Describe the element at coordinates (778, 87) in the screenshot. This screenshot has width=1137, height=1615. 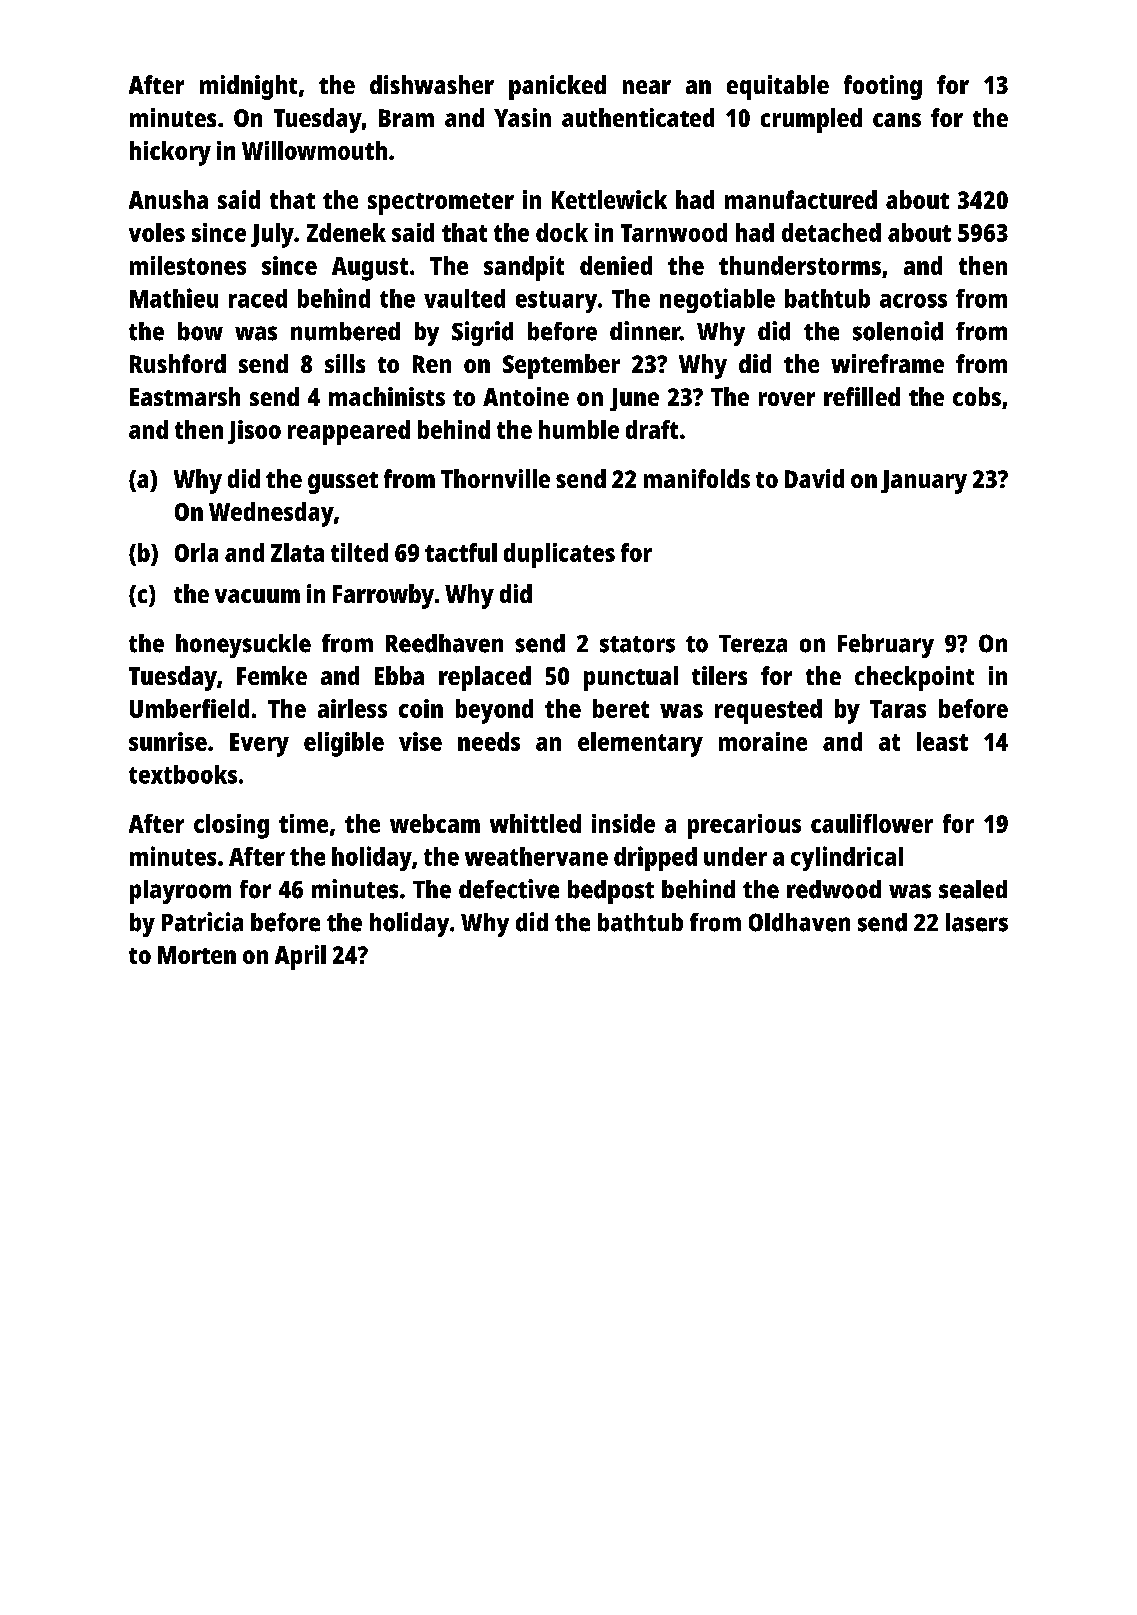
I see `equitable` at that location.
